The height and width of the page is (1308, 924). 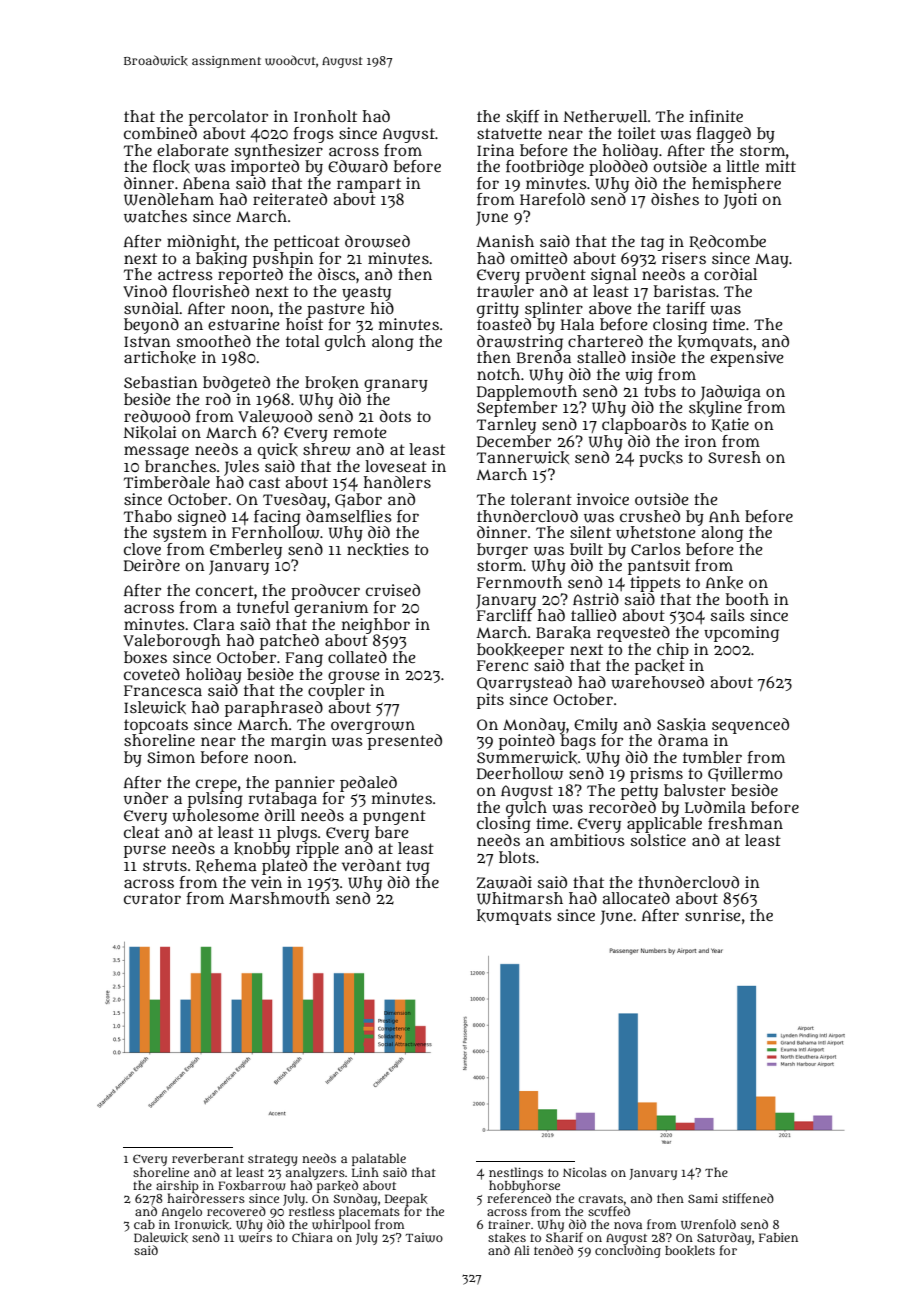 What do you see at coordinates (208, 1158) in the page?
I see `reverberant` at bounding box center [208, 1158].
